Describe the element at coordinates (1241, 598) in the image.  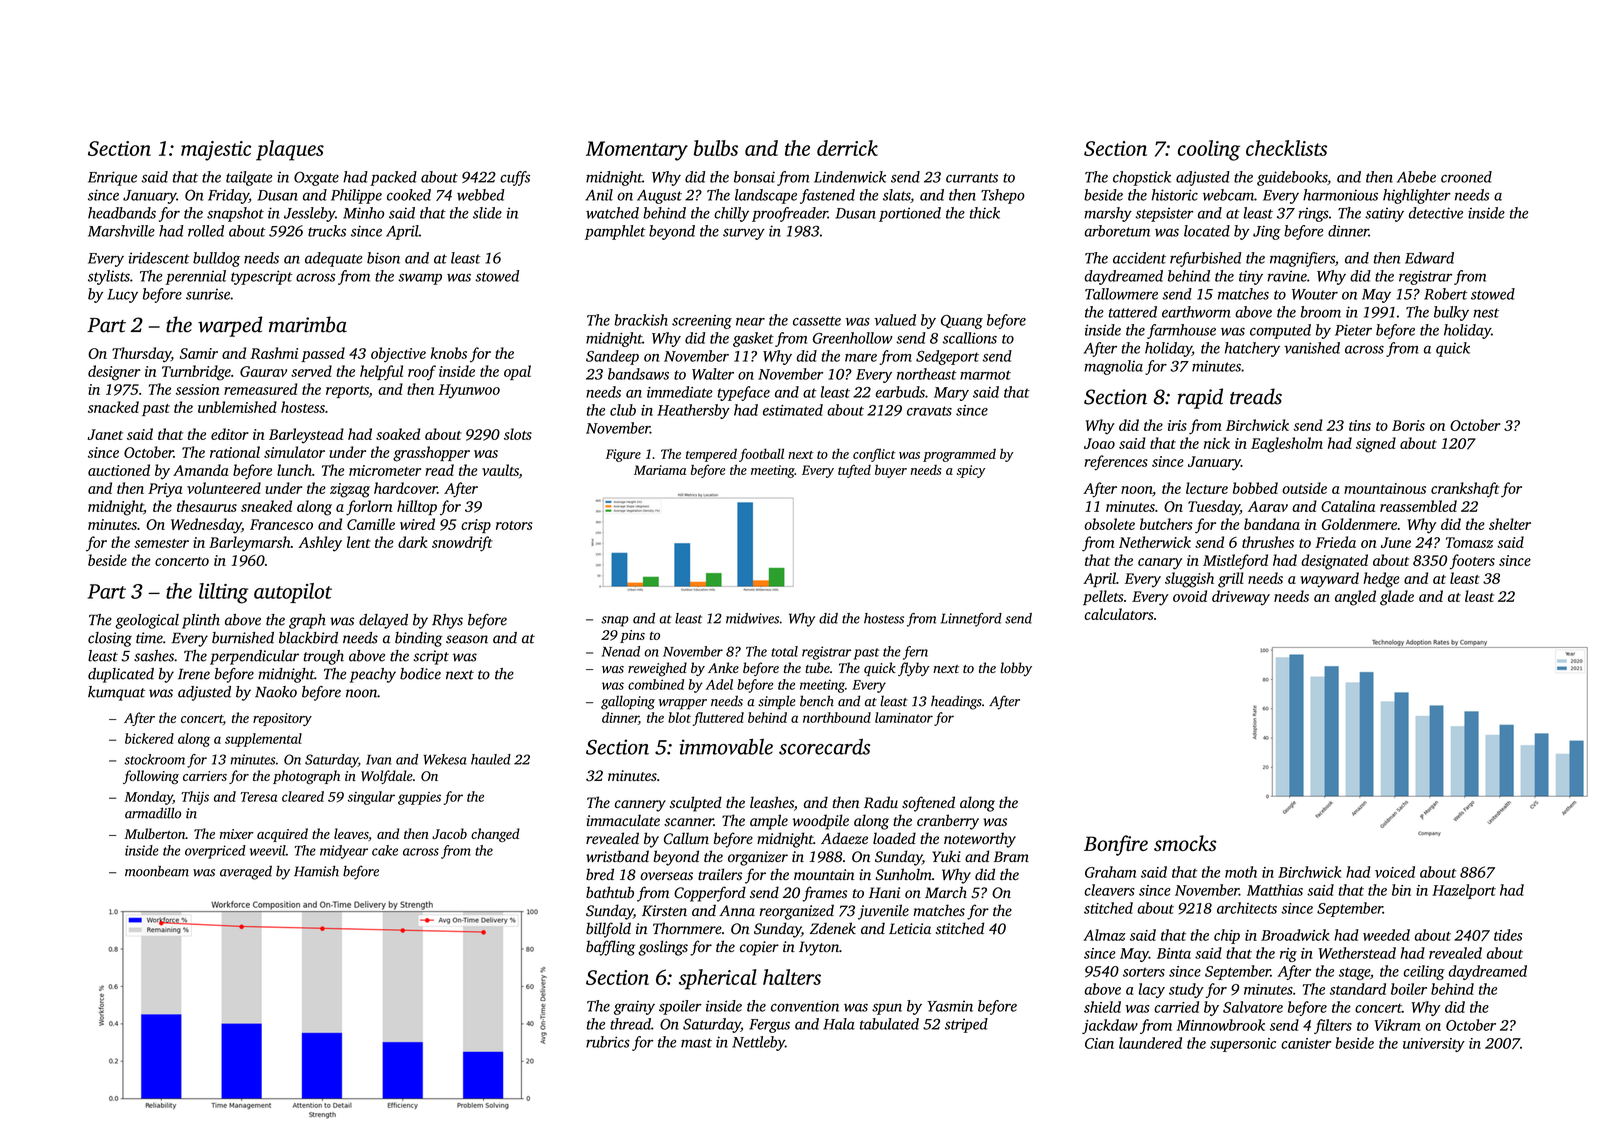
I see `driveway` at that location.
